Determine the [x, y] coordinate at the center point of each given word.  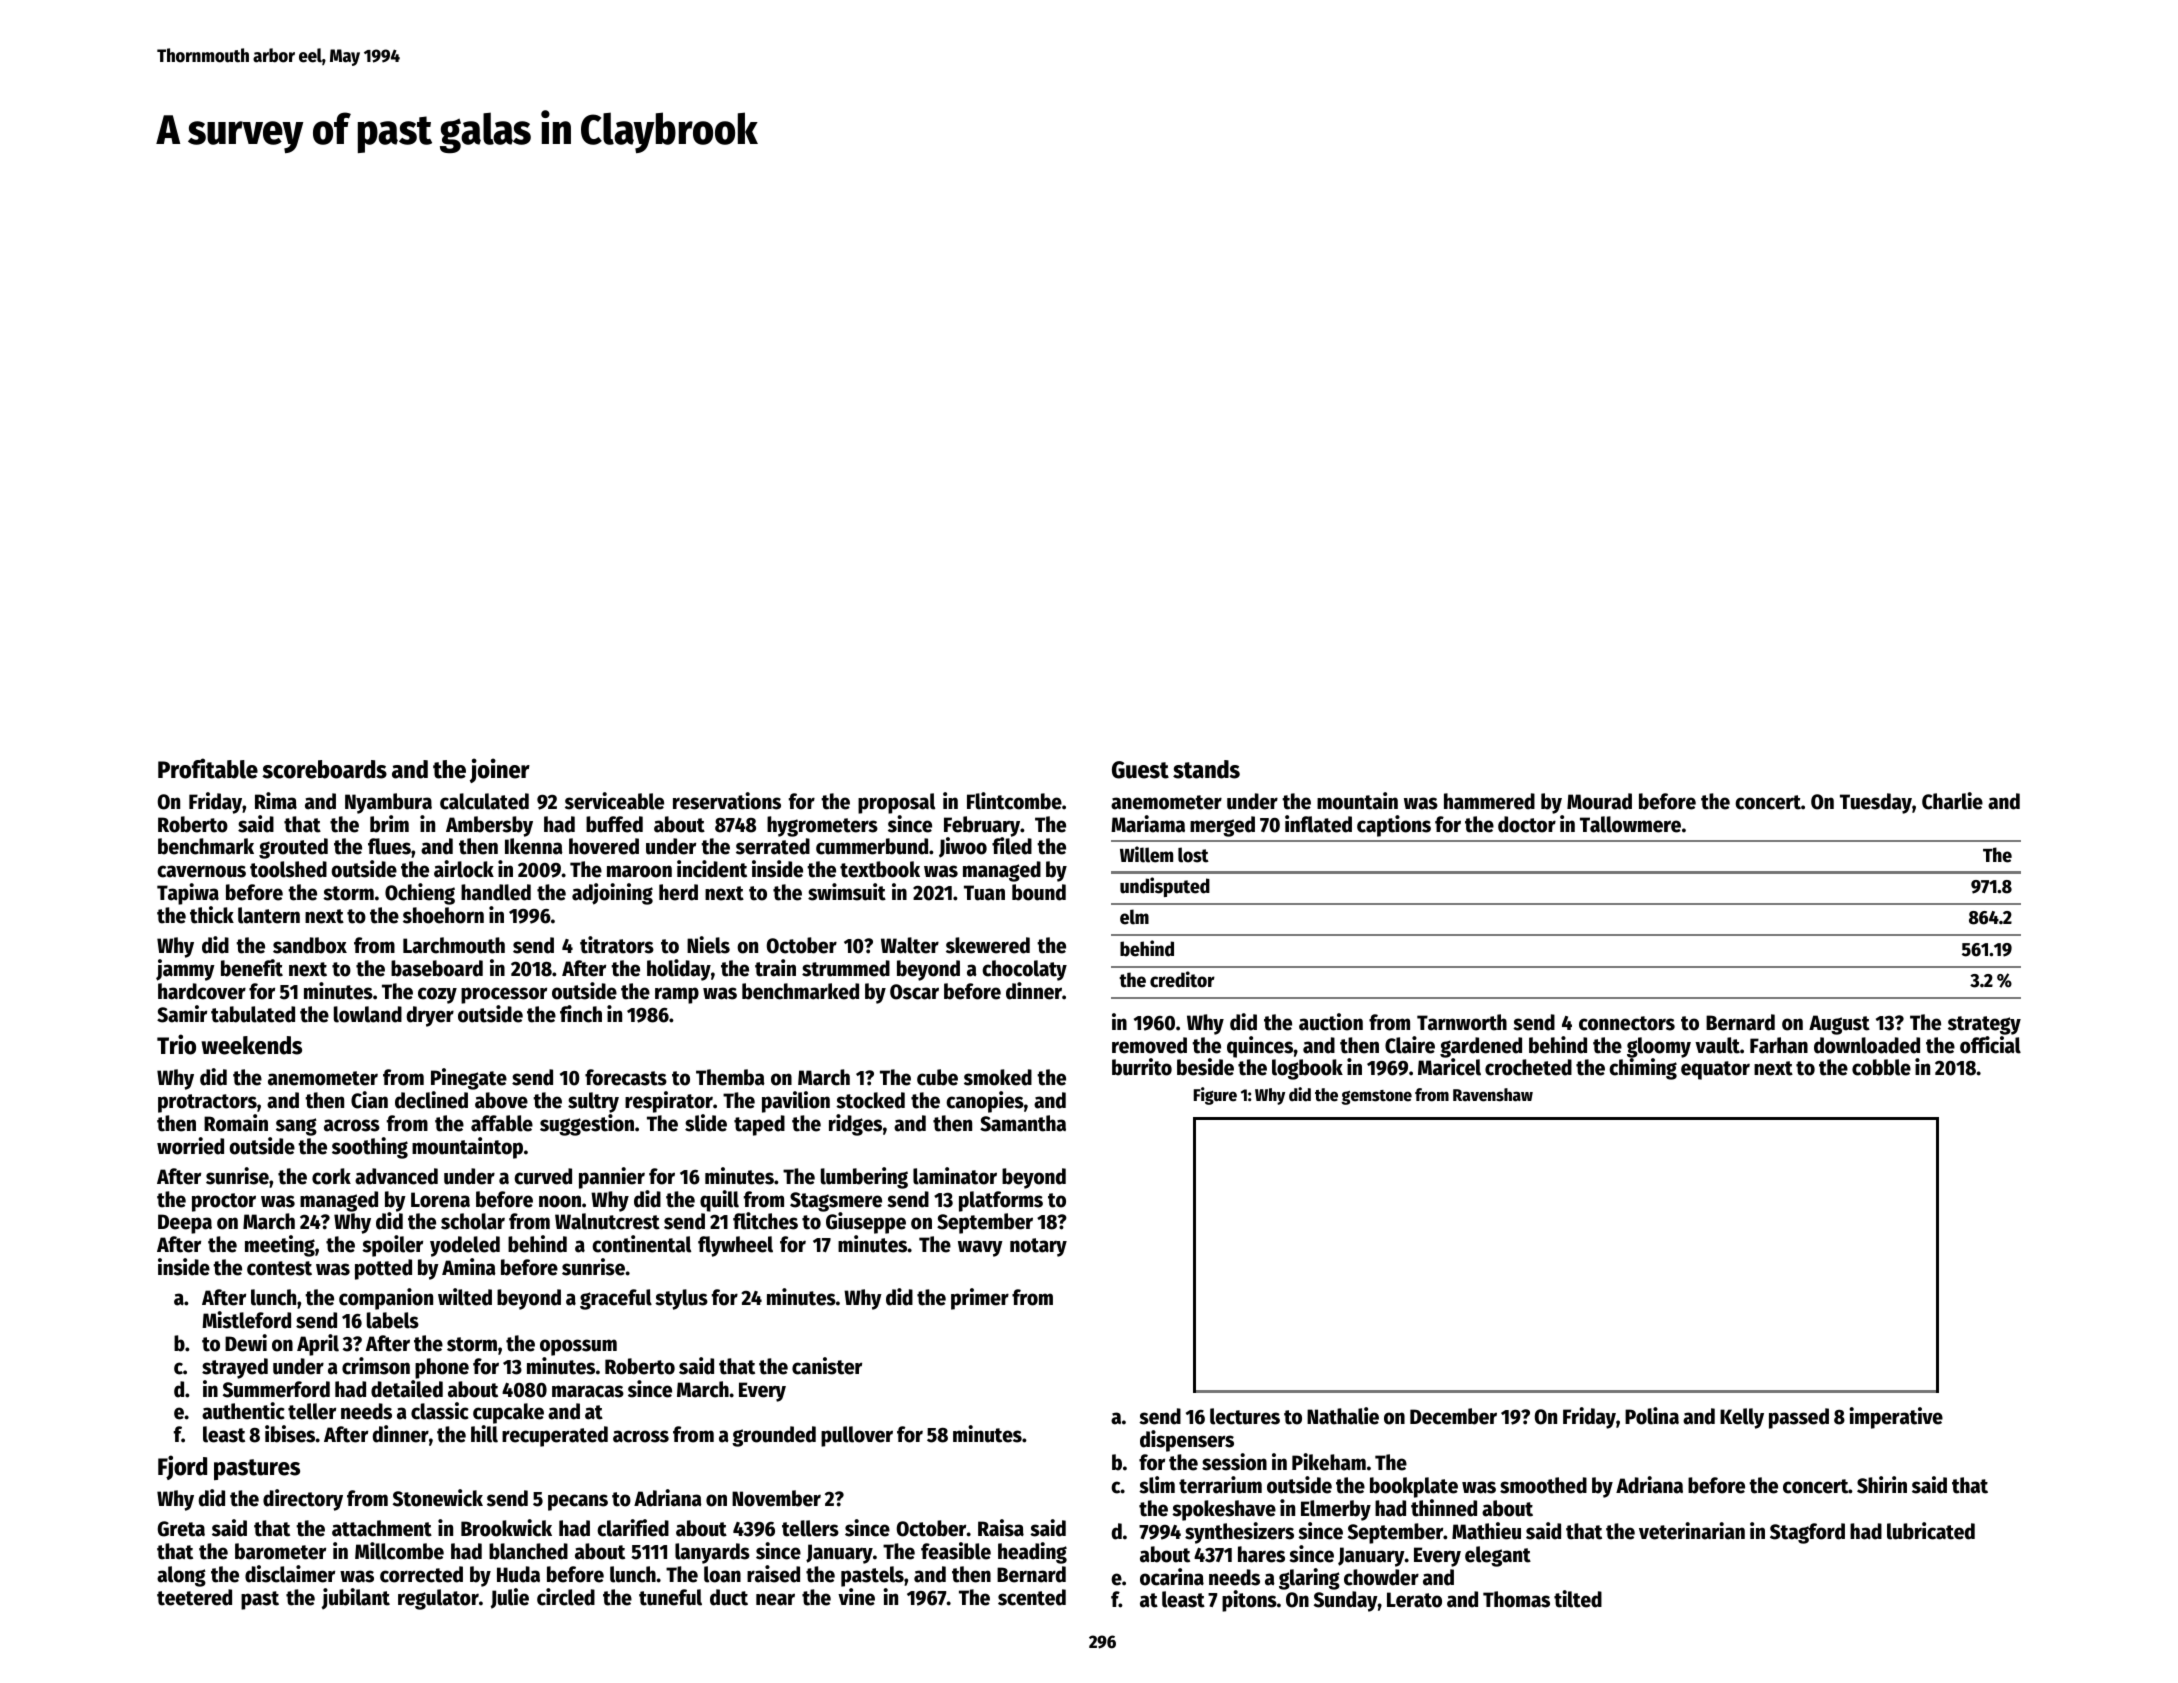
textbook [880, 869]
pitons [1249, 1601]
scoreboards [324, 769]
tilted [1578, 1599]
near [775, 1599]
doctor [1527, 824]
